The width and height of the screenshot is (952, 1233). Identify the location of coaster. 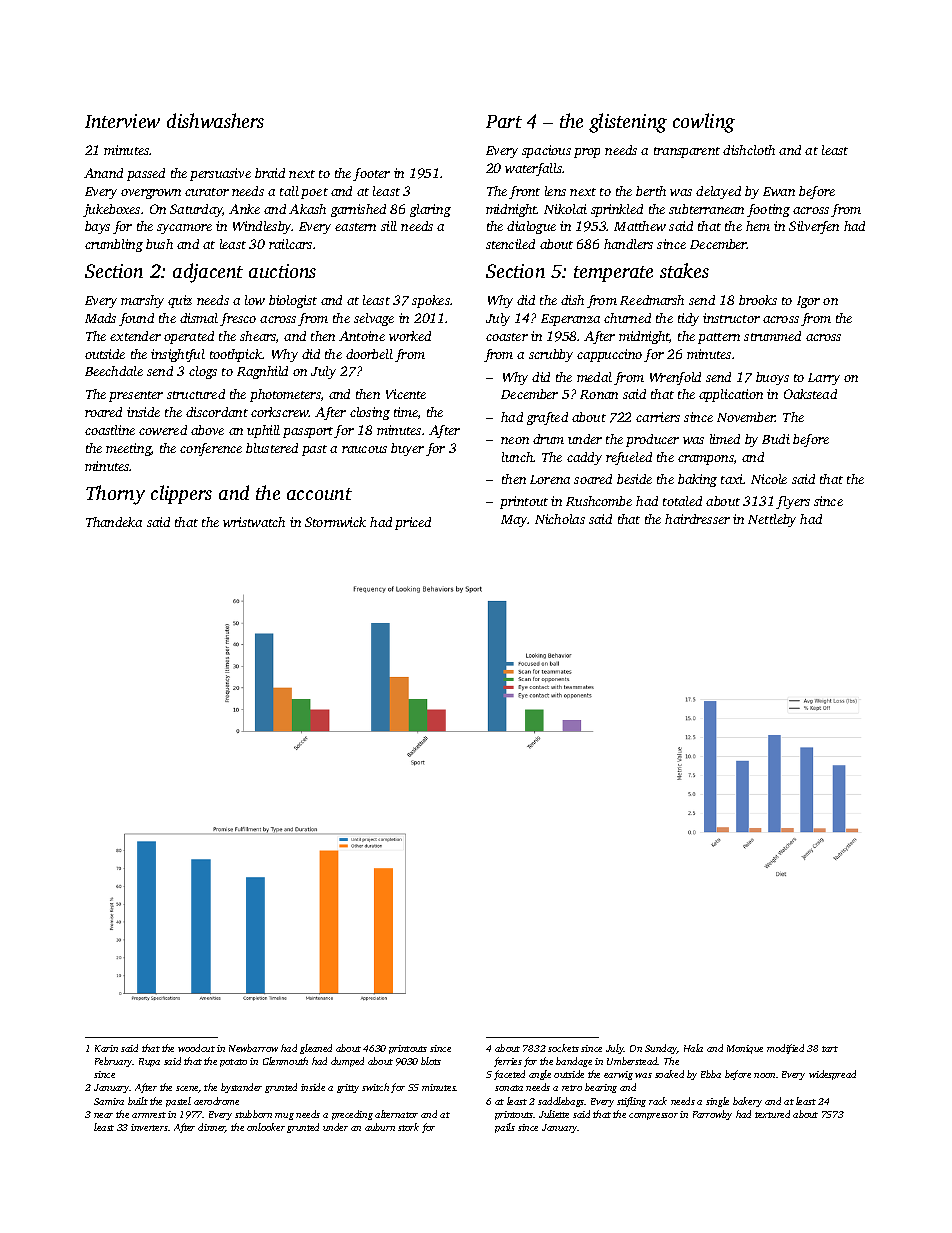
(507, 337).
